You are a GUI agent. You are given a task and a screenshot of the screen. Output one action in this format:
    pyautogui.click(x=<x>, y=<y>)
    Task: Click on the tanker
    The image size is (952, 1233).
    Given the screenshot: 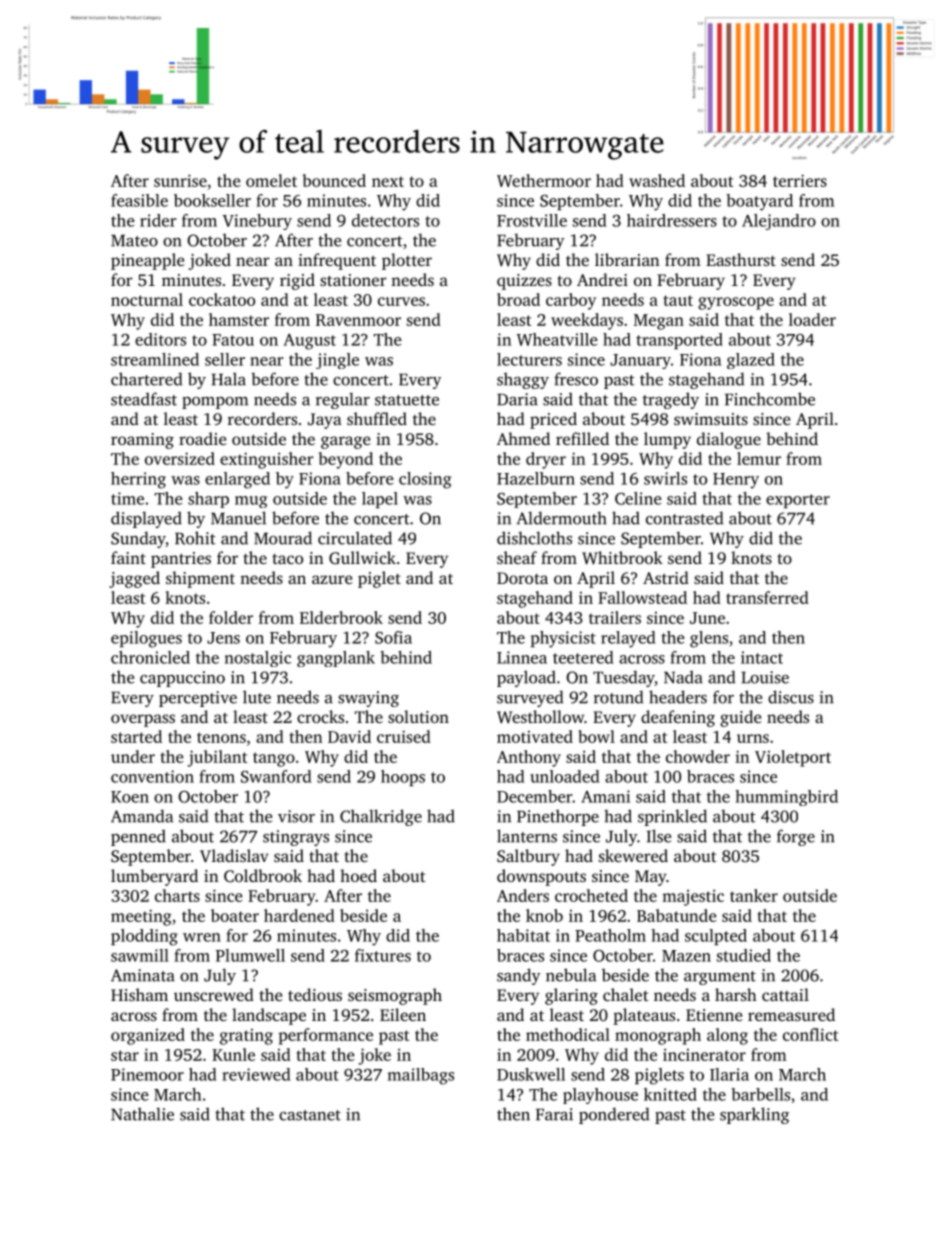 What is the action you would take?
    pyautogui.click(x=754, y=895)
